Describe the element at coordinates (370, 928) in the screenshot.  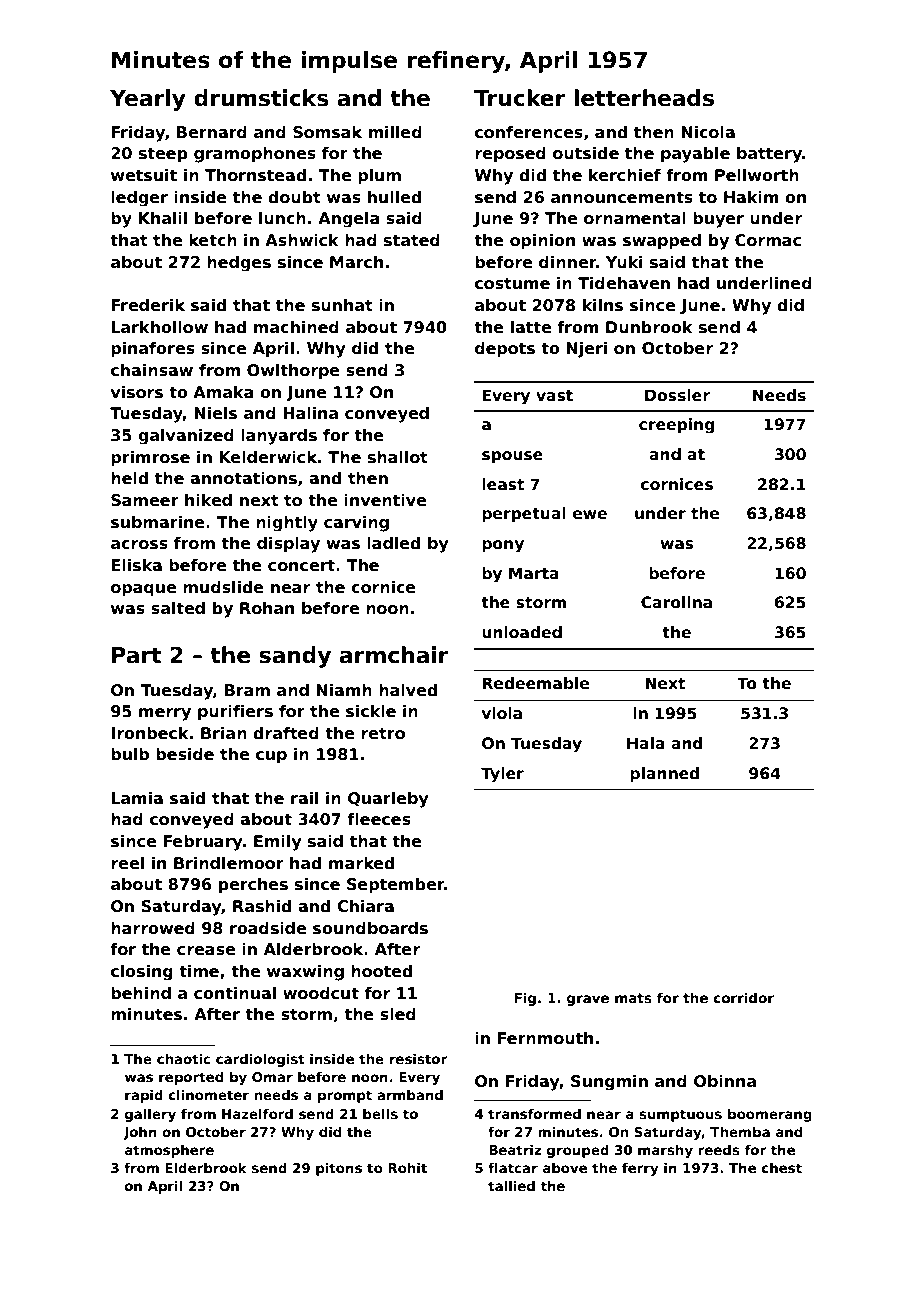
I see `soundboards` at that location.
